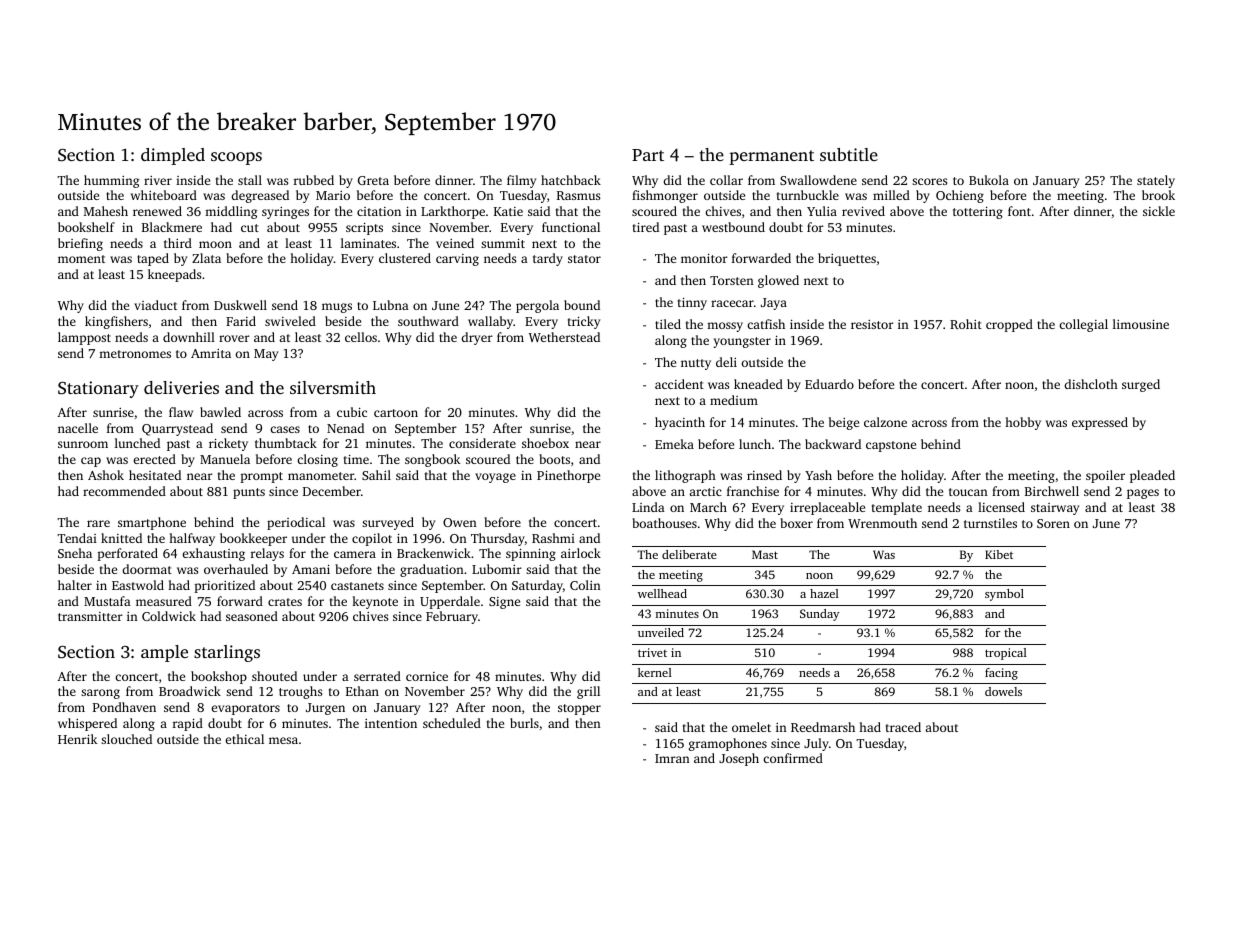 Image resolution: width=1233 pixels, height=952 pixels. What do you see at coordinates (728, 744) in the page?
I see `gramophones` at bounding box center [728, 744].
